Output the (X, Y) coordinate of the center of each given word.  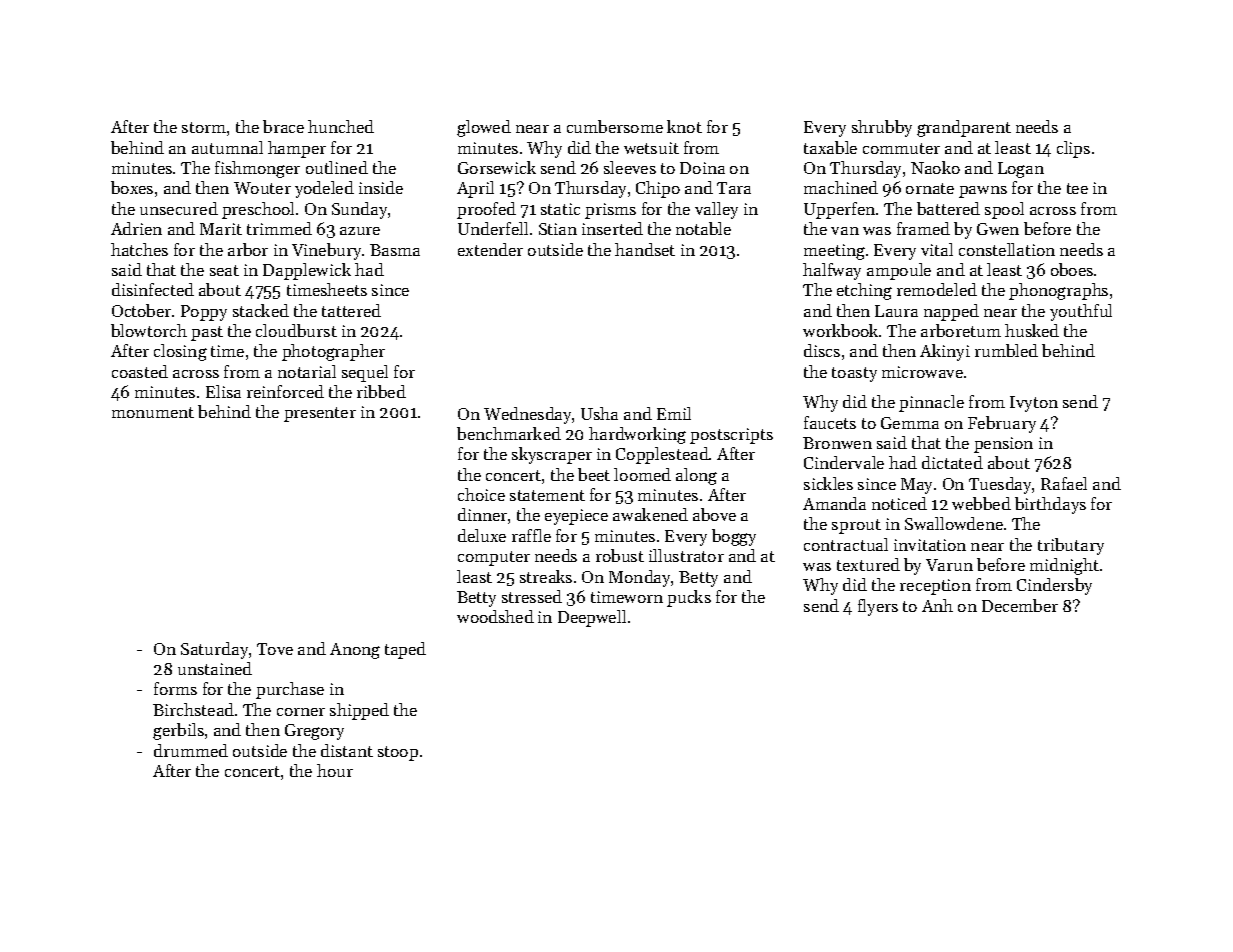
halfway (832, 271)
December (1020, 605)
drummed (191, 750)
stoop (398, 753)
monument (153, 412)
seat (224, 270)
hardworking (637, 435)
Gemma (910, 423)
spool (1004, 210)
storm (204, 127)
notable (703, 228)
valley (716, 210)
